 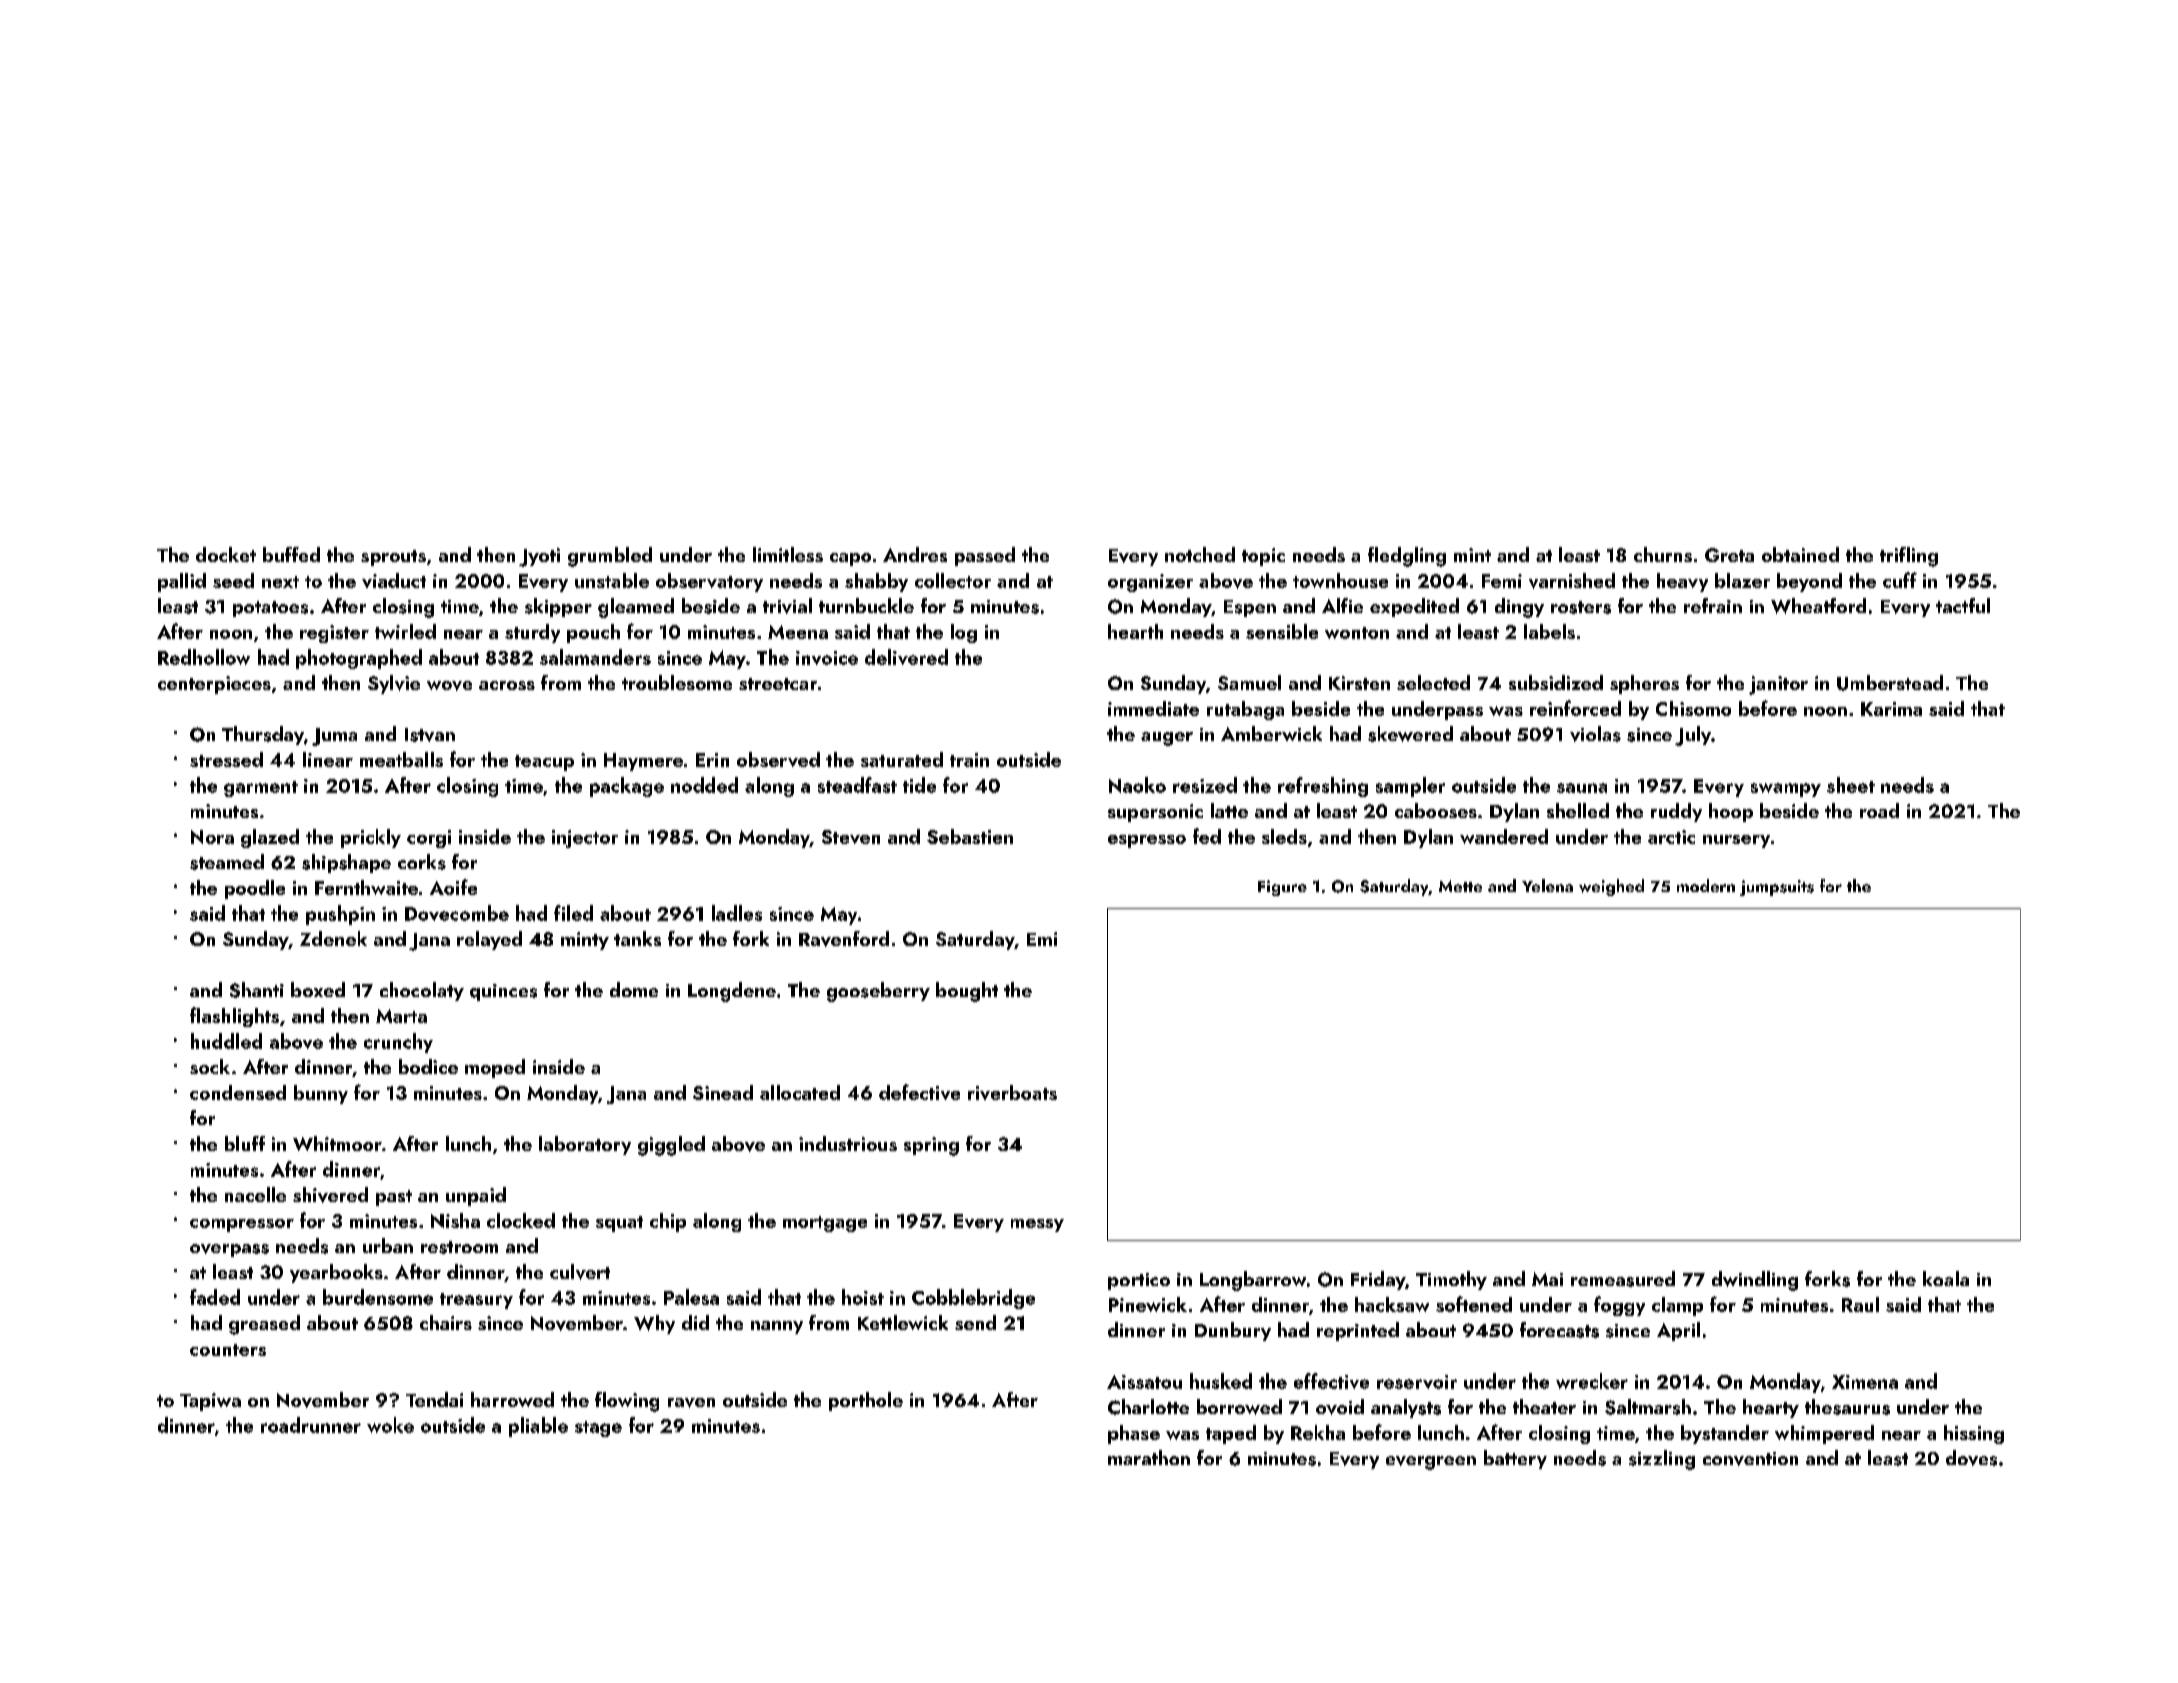 I want to click on nacelle, so click(x=255, y=1194).
